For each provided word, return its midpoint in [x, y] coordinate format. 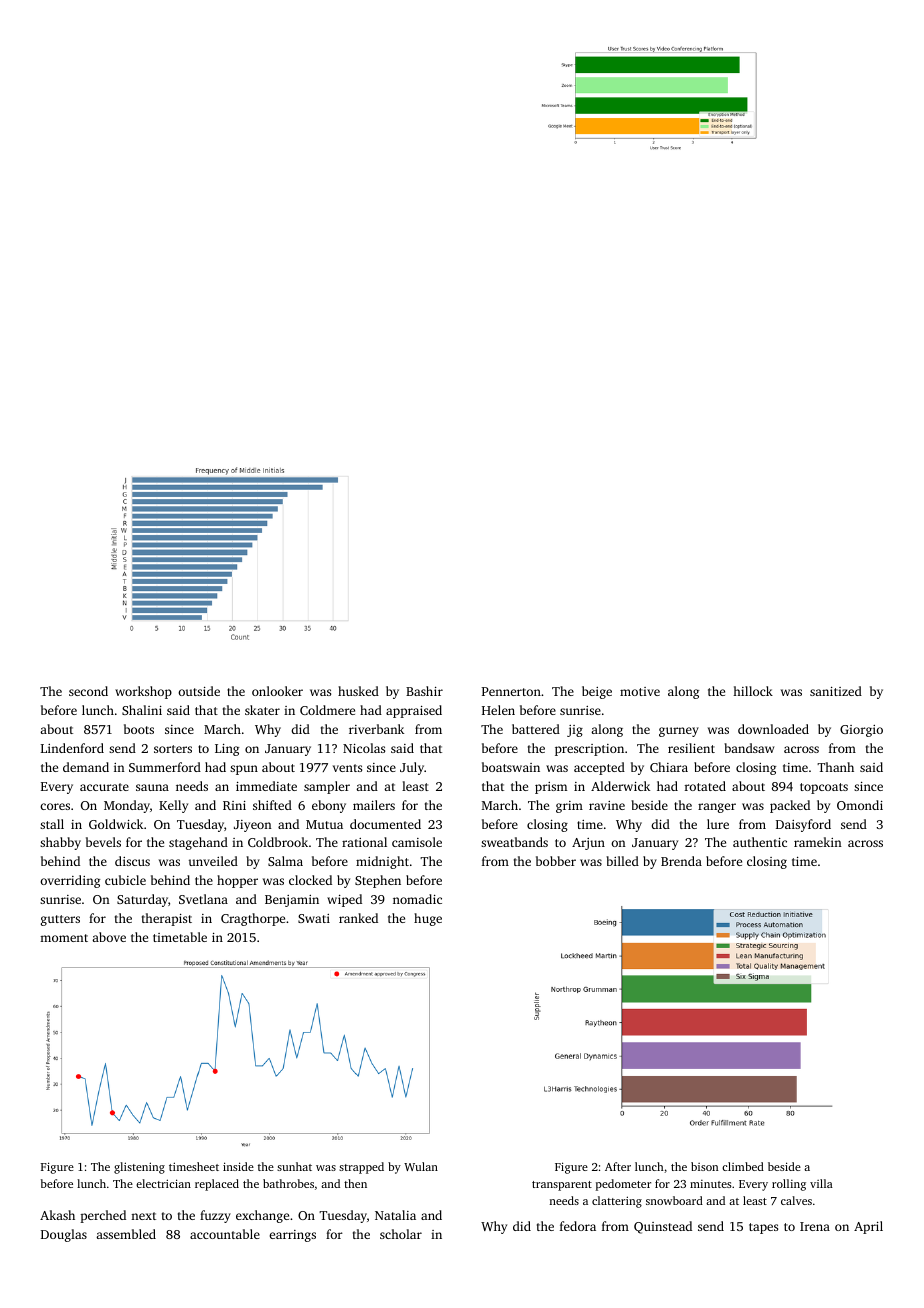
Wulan [421, 1166]
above [109, 937]
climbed [743, 1166]
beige [597, 692]
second [88, 691]
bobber [556, 861]
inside [238, 1166]
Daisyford [803, 825]
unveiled [213, 861]
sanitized [836, 691]
